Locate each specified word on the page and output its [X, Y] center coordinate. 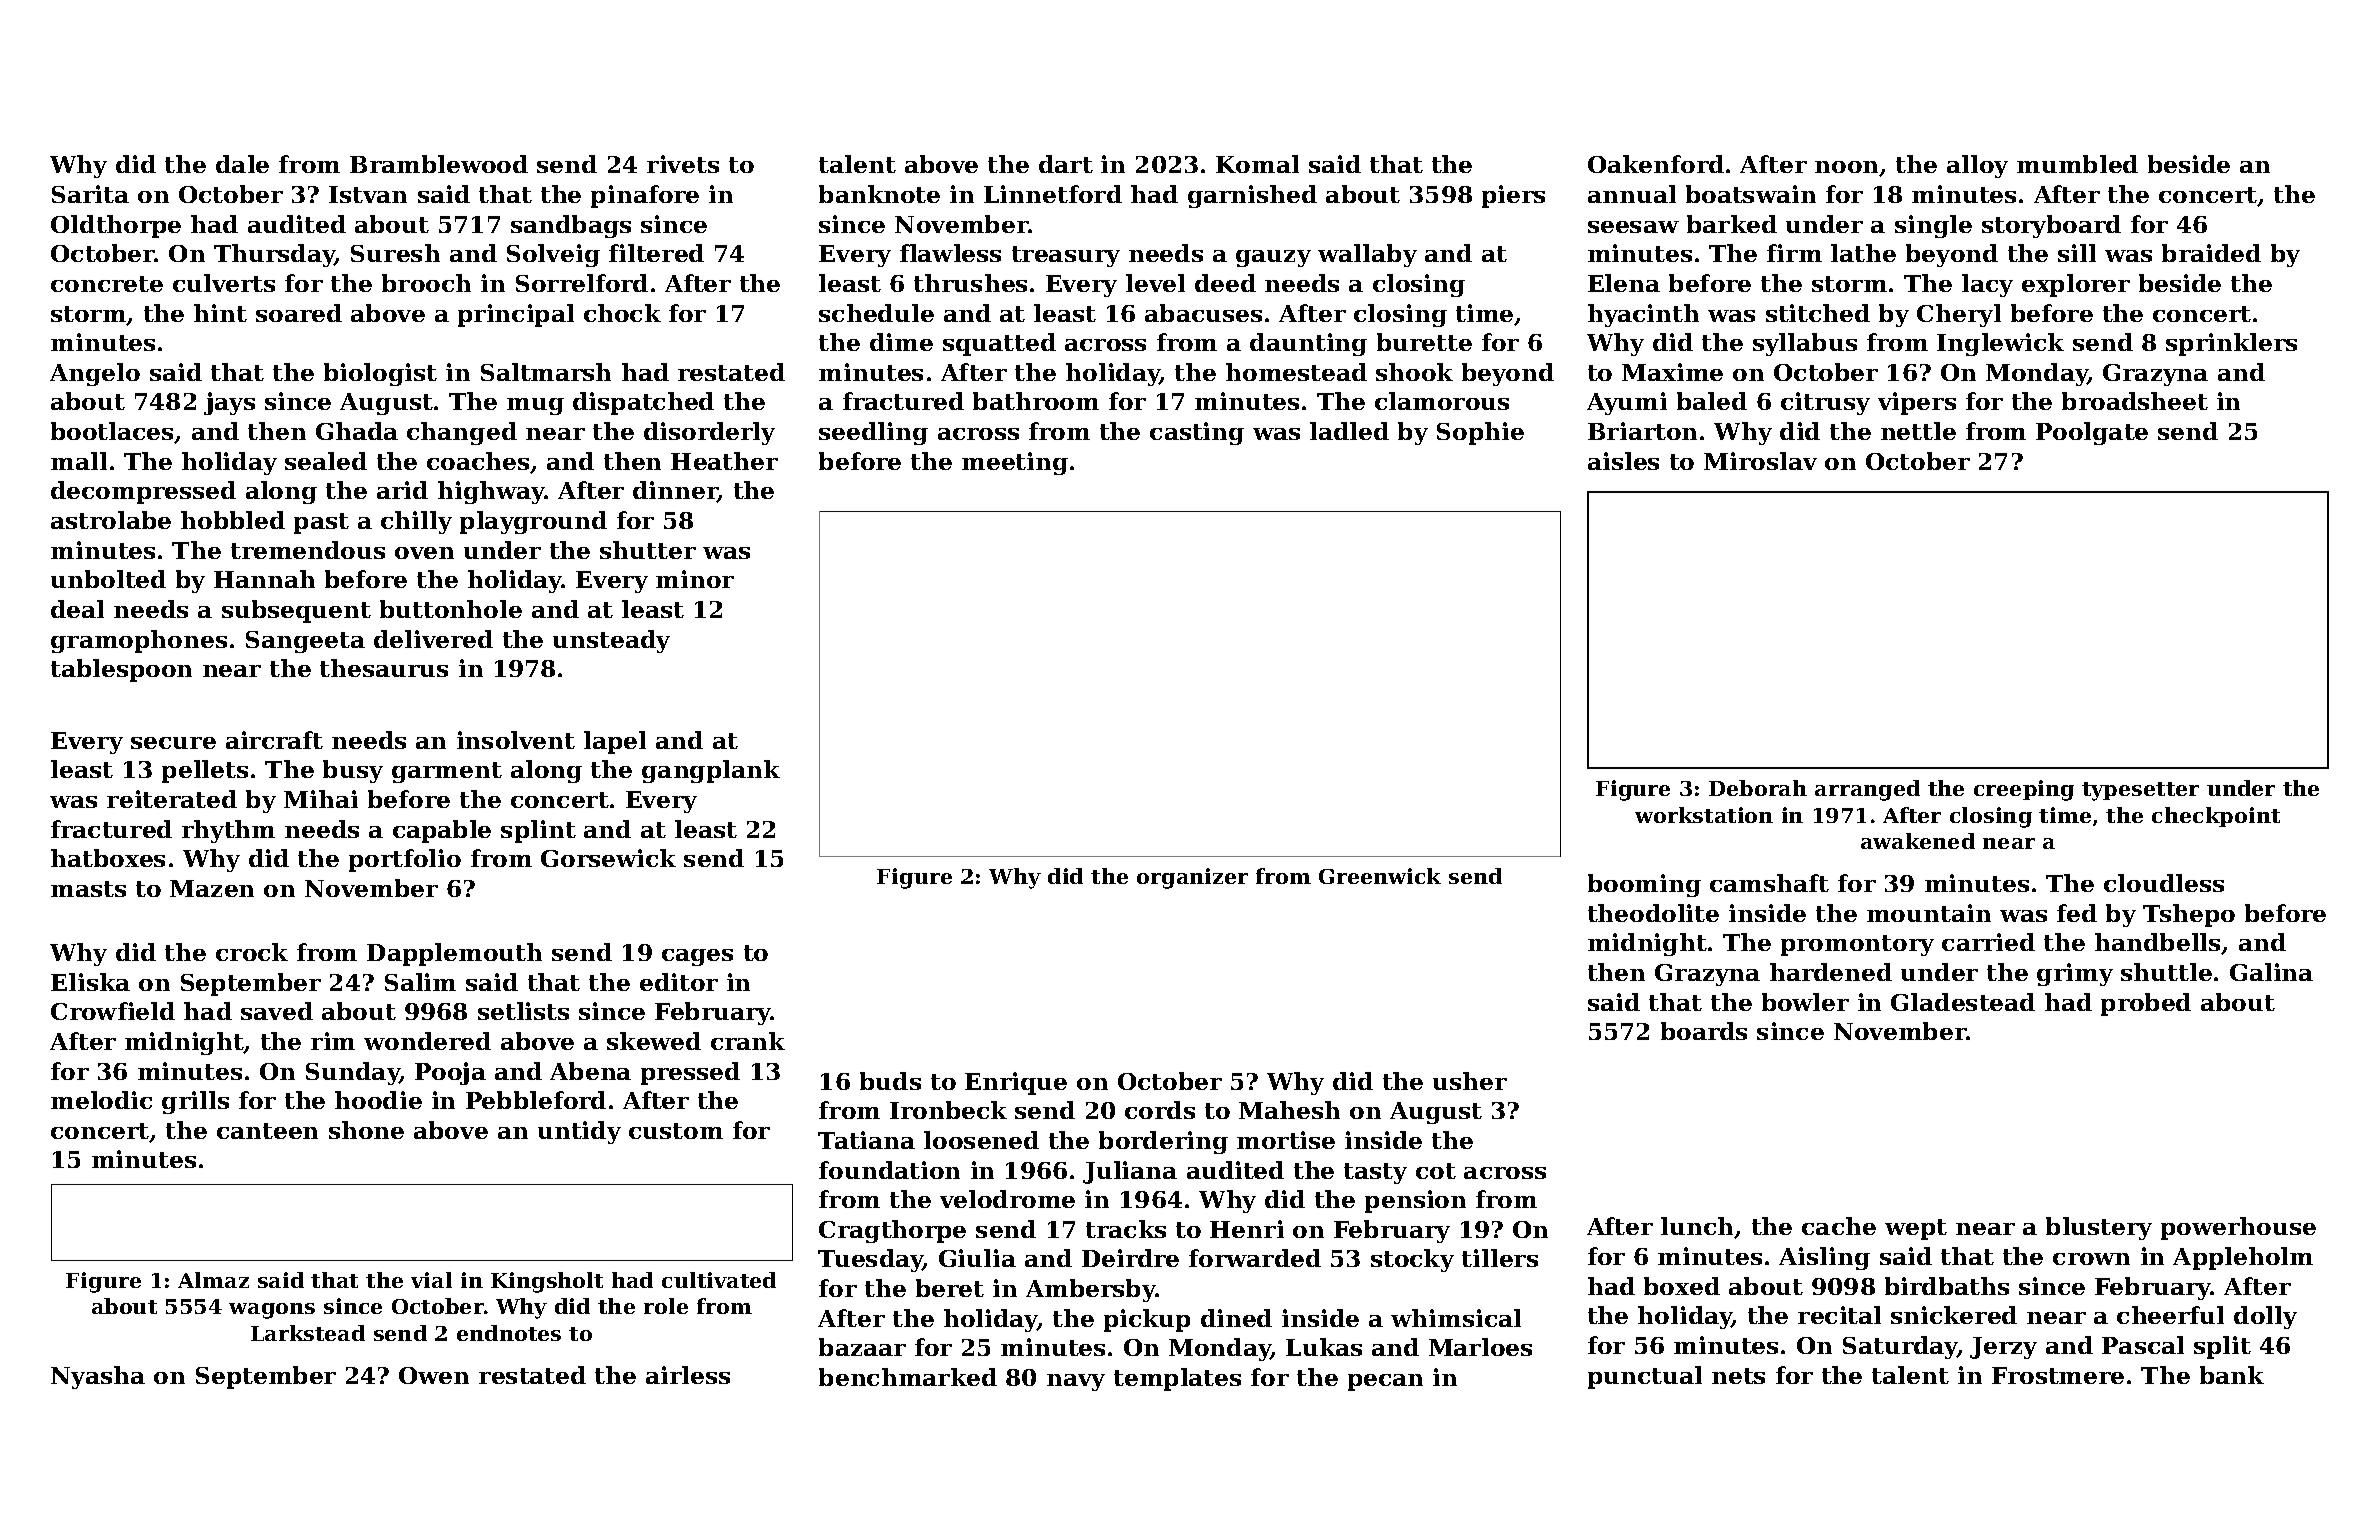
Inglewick [2000, 344]
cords [1160, 1110]
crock [252, 952]
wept [1916, 1229]
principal [516, 315]
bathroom [1036, 401]
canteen [267, 1131]
